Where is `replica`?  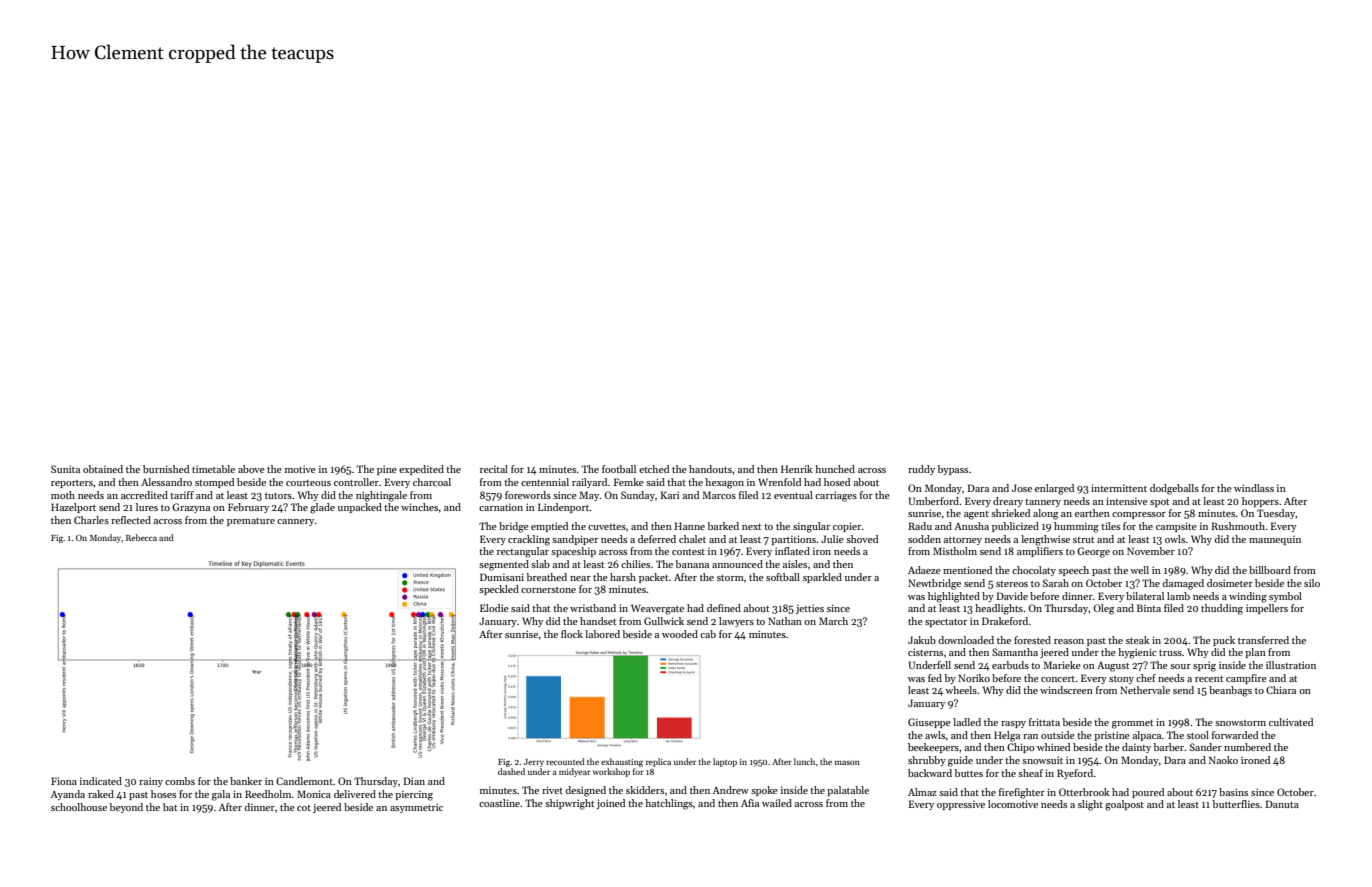 replica is located at coordinates (658, 762).
